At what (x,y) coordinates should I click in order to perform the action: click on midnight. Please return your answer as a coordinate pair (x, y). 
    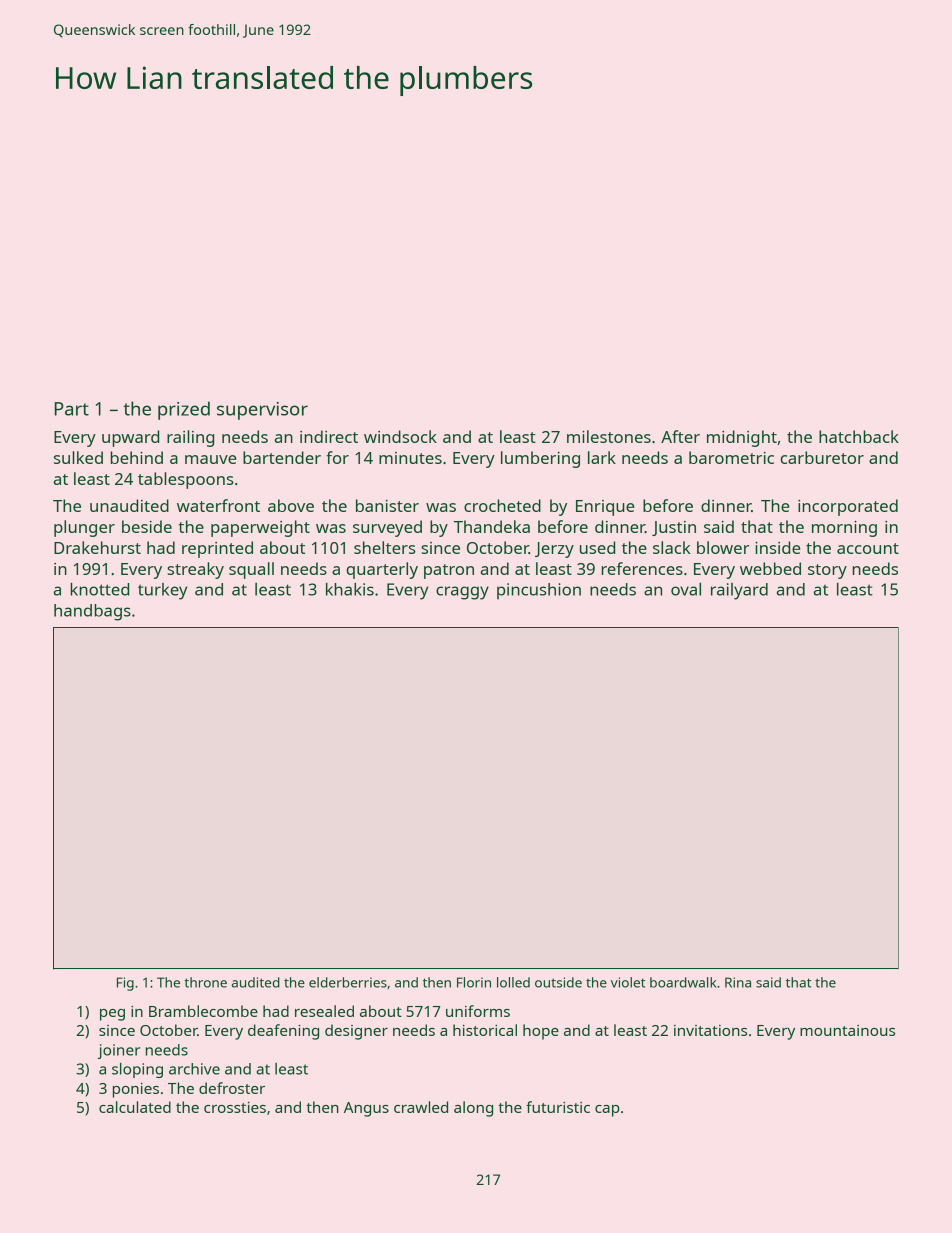
    Looking at the image, I should click on (742, 438).
